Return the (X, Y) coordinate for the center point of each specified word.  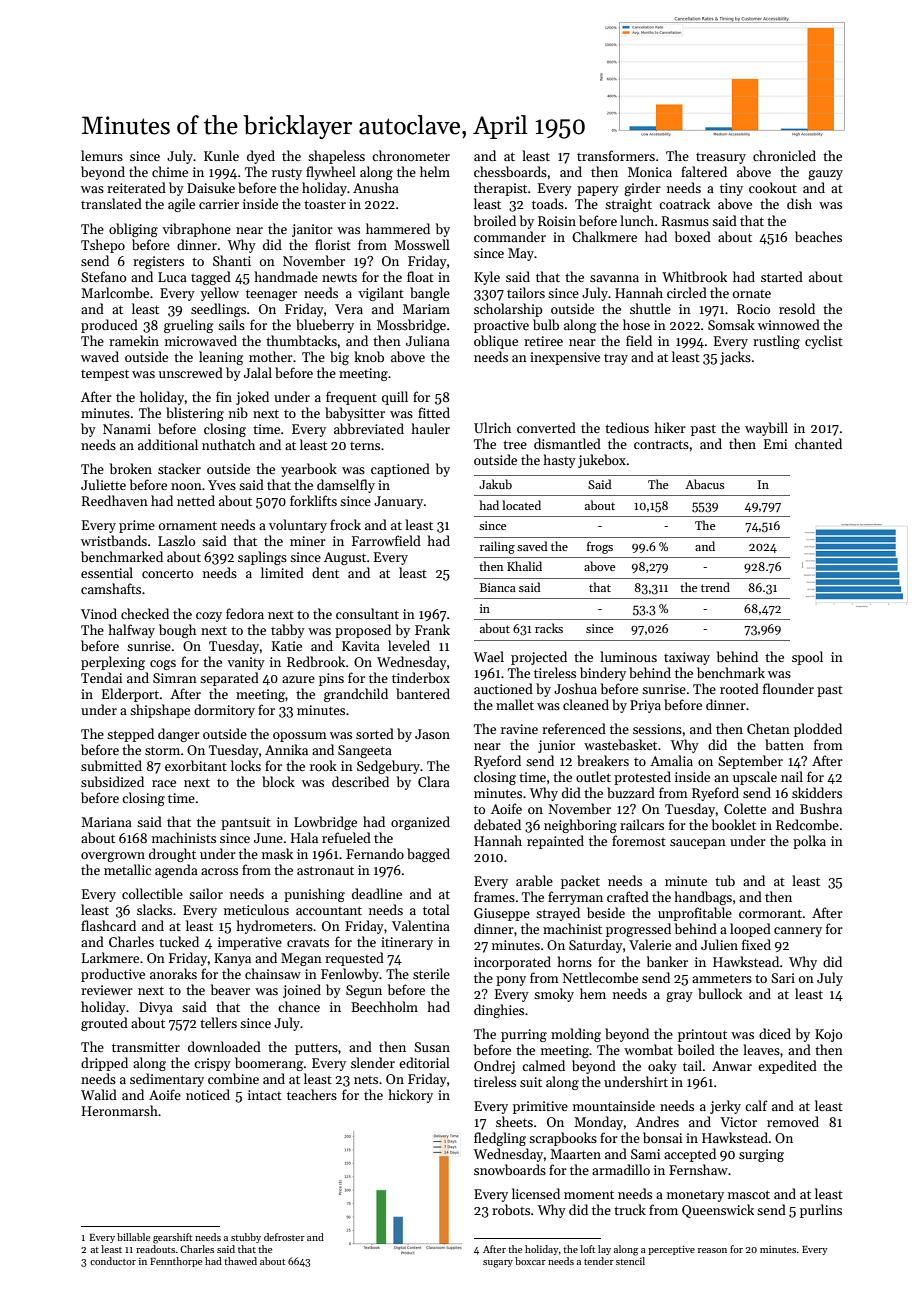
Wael (489, 656)
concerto (167, 573)
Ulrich (492, 427)
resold (797, 308)
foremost (639, 840)
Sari (783, 978)
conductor (113, 1261)
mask (277, 853)
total (436, 909)
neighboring (580, 826)
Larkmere (110, 957)
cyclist (824, 342)
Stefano (103, 276)
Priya (645, 706)
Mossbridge (411, 326)
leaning (221, 358)
